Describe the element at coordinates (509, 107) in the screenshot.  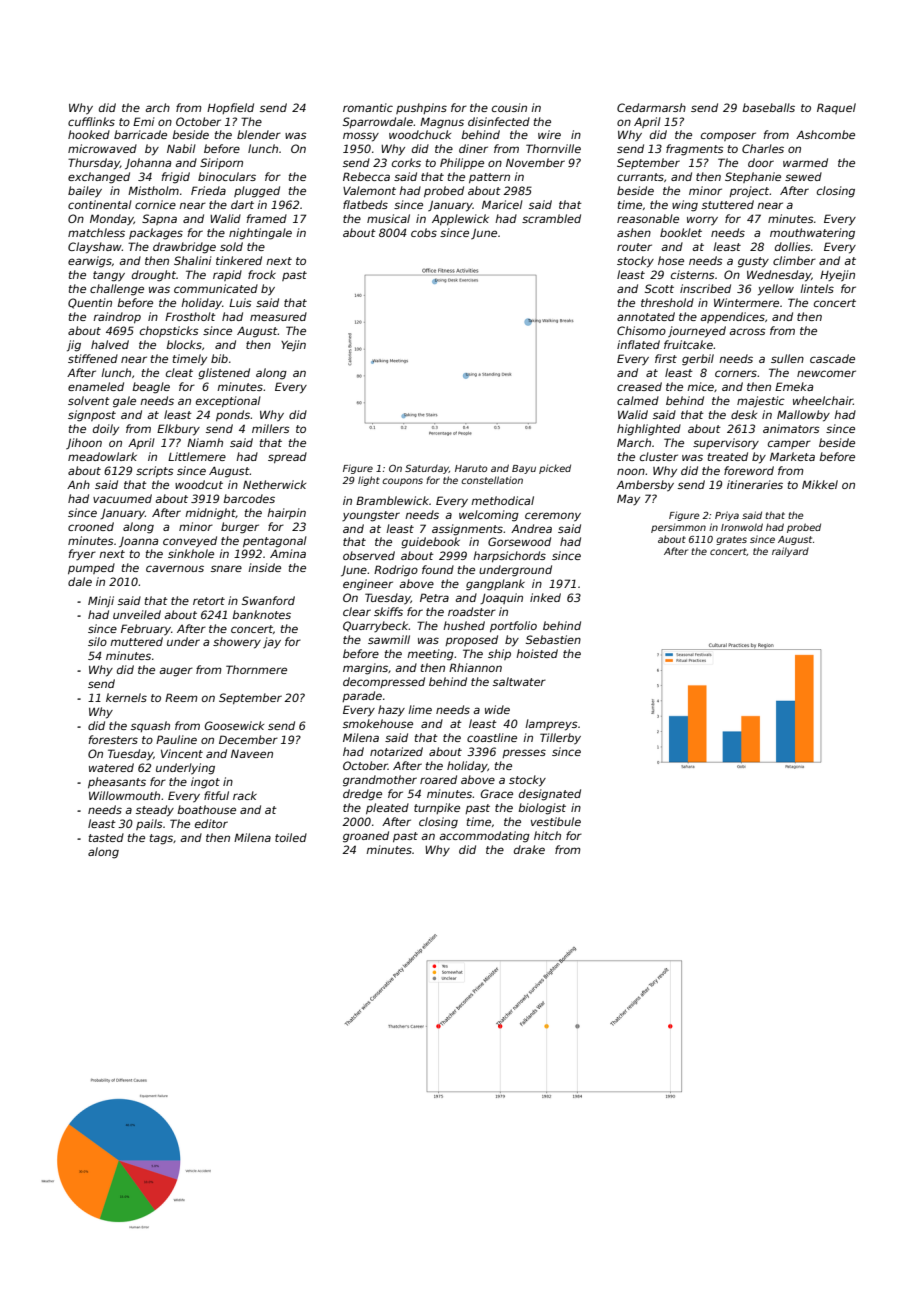
I see `cousin` at that location.
